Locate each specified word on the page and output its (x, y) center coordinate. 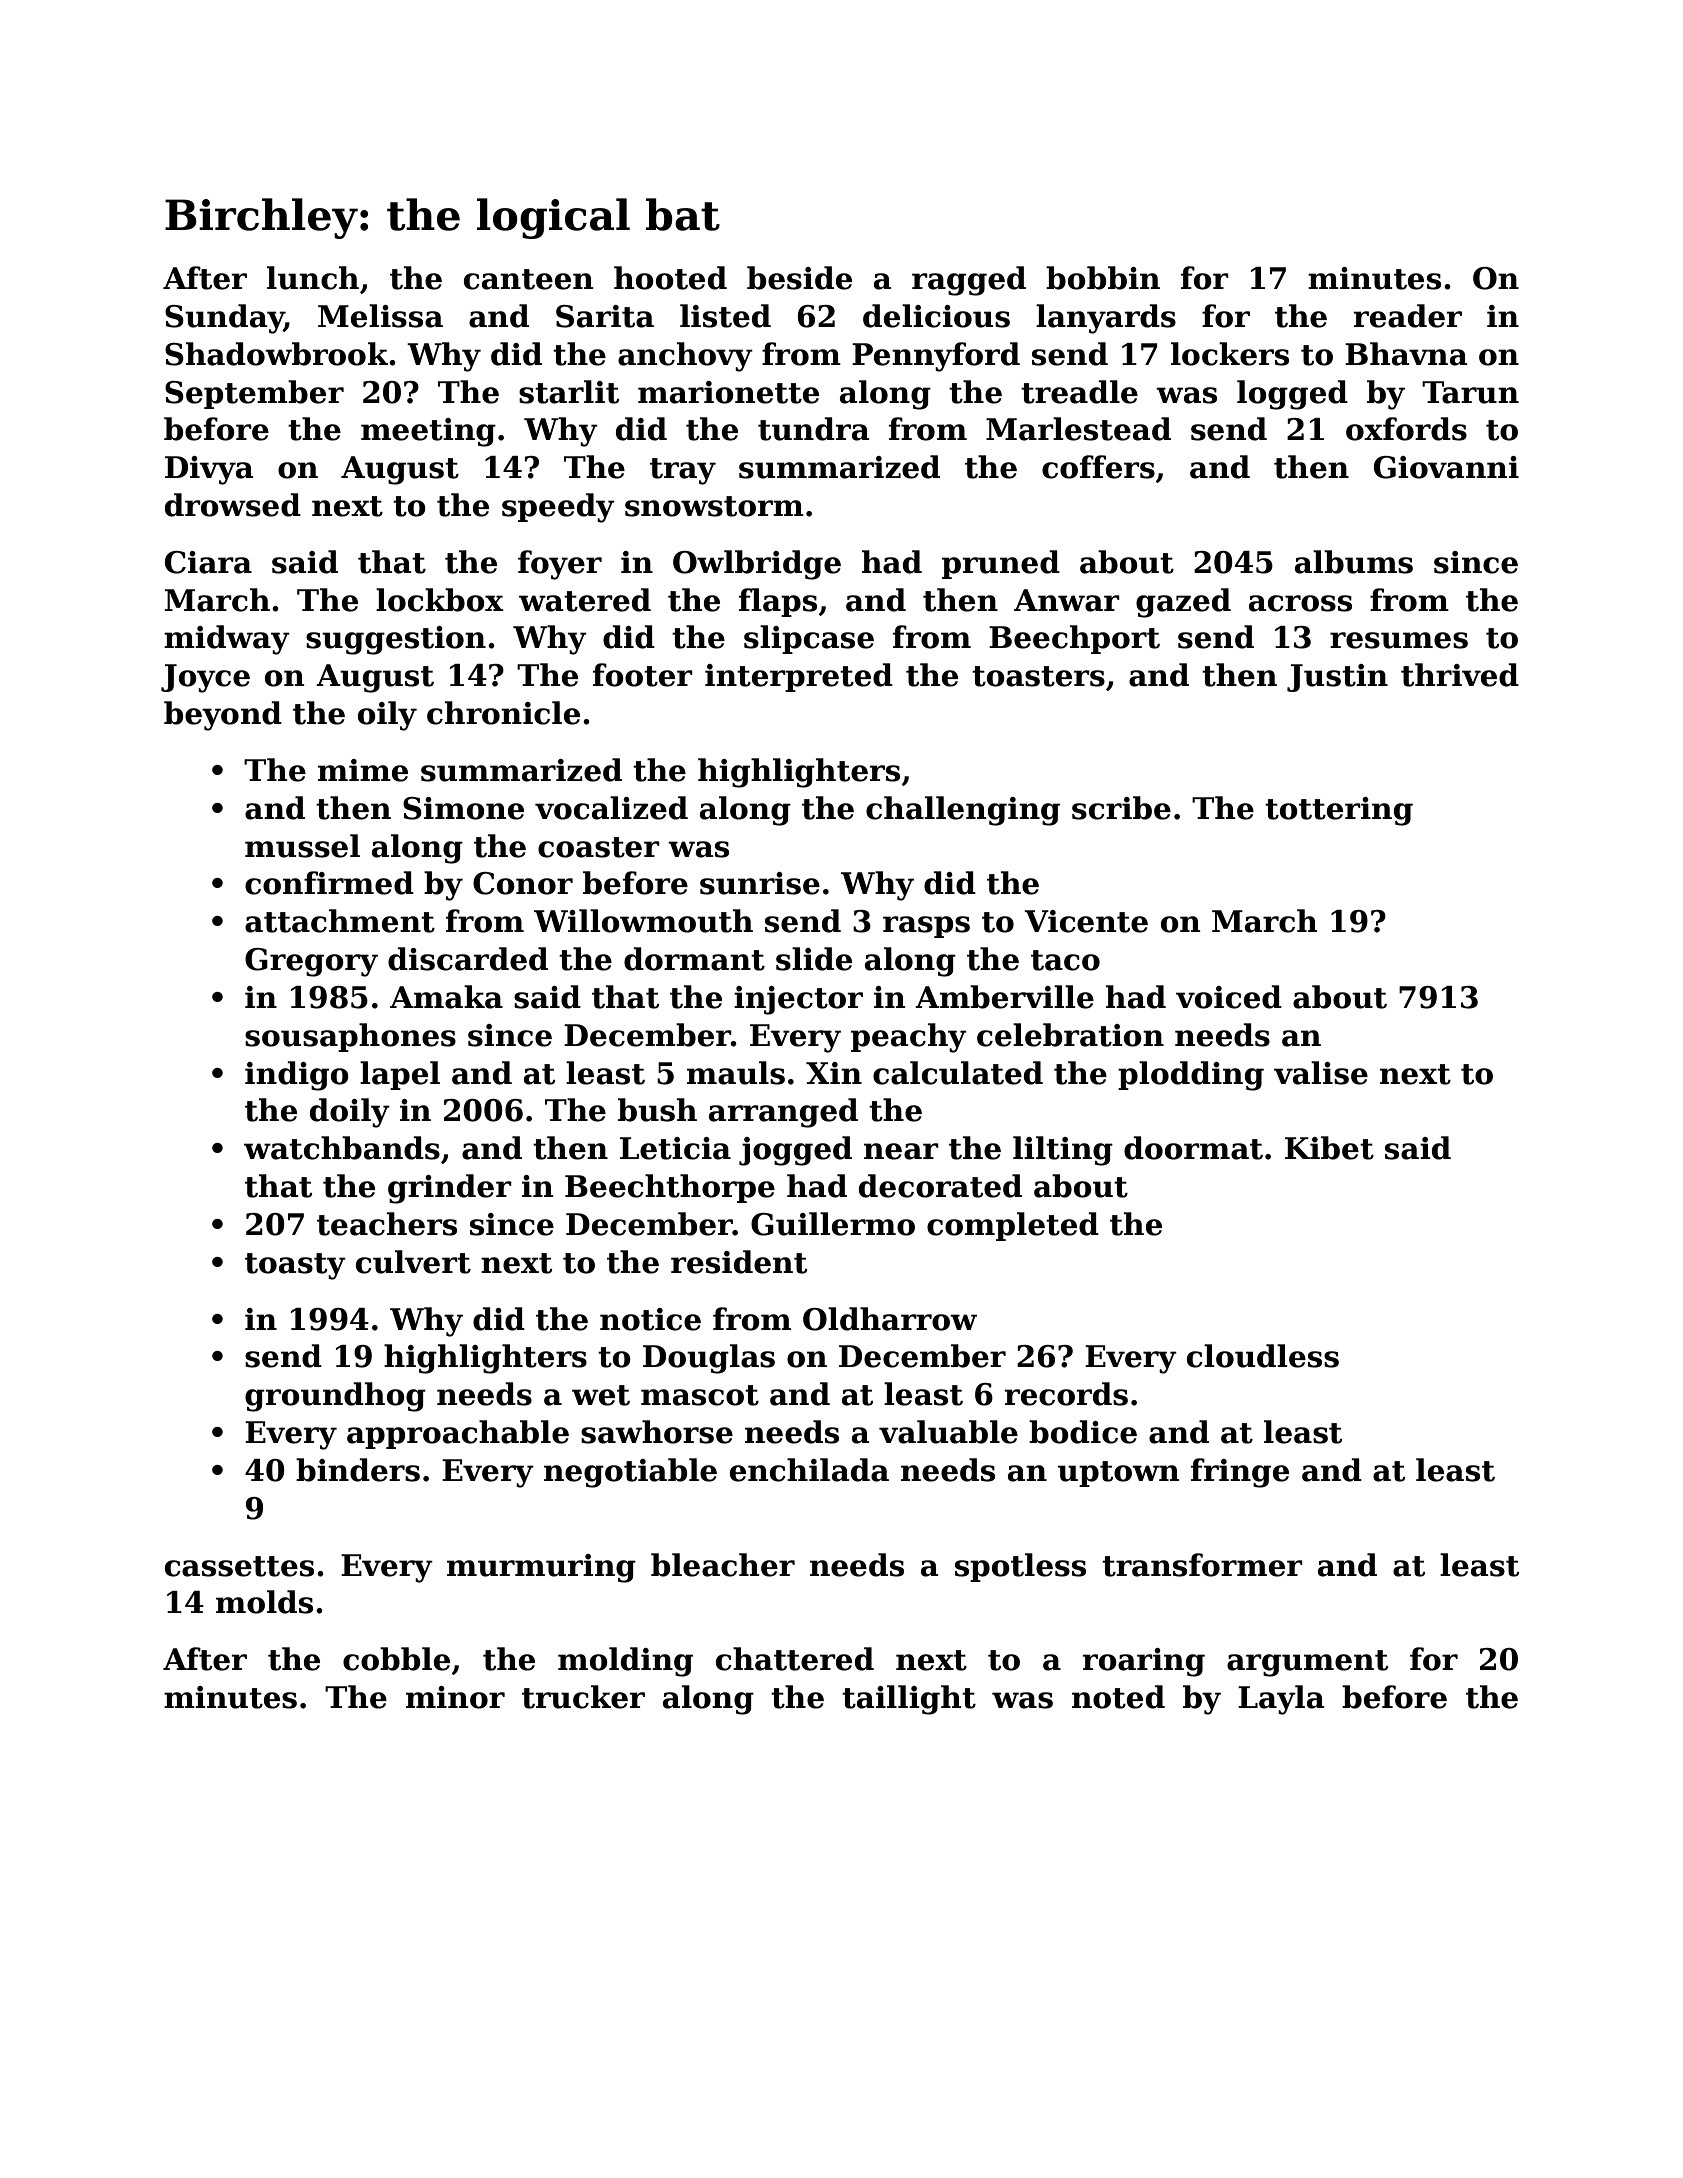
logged (1292, 395)
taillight (909, 1700)
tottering (1339, 811)
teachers (387, 1224)
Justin (1337, 678)
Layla (1281, 1700)
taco (1065, 960)
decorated (940, 1186)
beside (799, 278)
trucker (583, 1697)
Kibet (1329, 1148)
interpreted (799, 677)
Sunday (224, 319)
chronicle (503, 713)
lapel (400, 1075)
